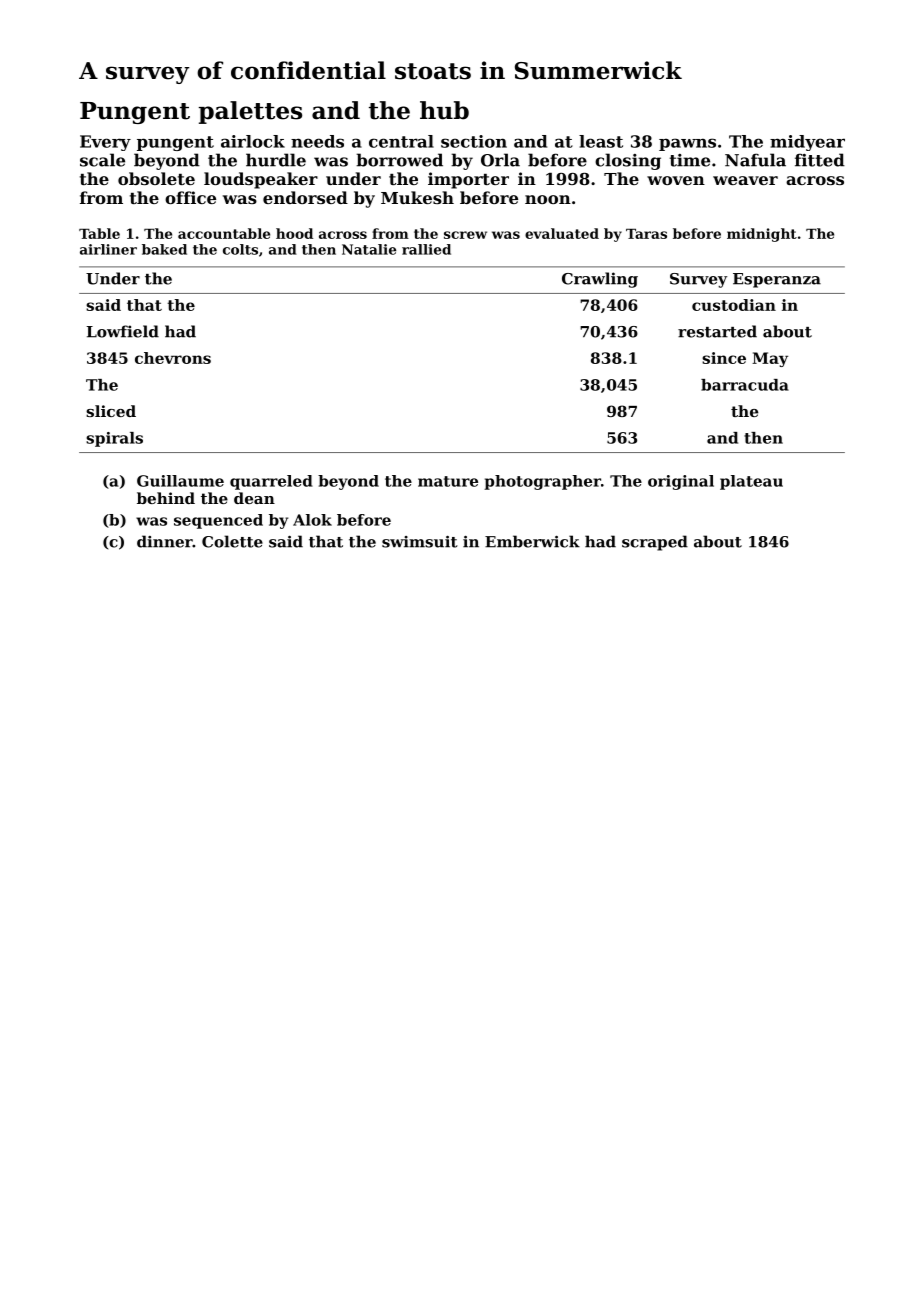 The height and width of the document is (1311, 924). What do you see at coordinates (646, 234) in the document?
I see `Taras` at bounding box center [646, 234].
